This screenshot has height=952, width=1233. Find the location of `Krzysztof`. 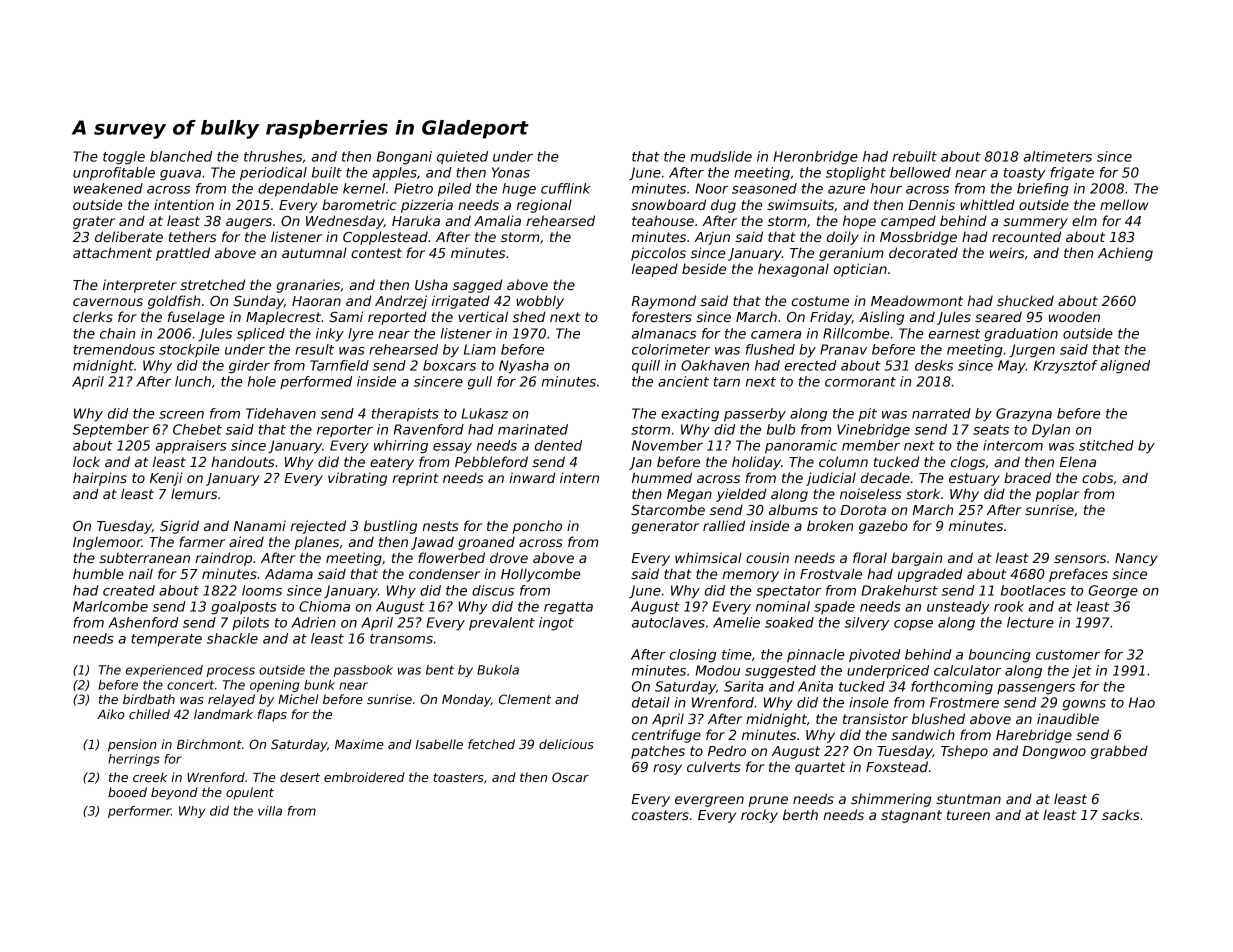

Krzysztof is located at coordinates (1066, 367).
